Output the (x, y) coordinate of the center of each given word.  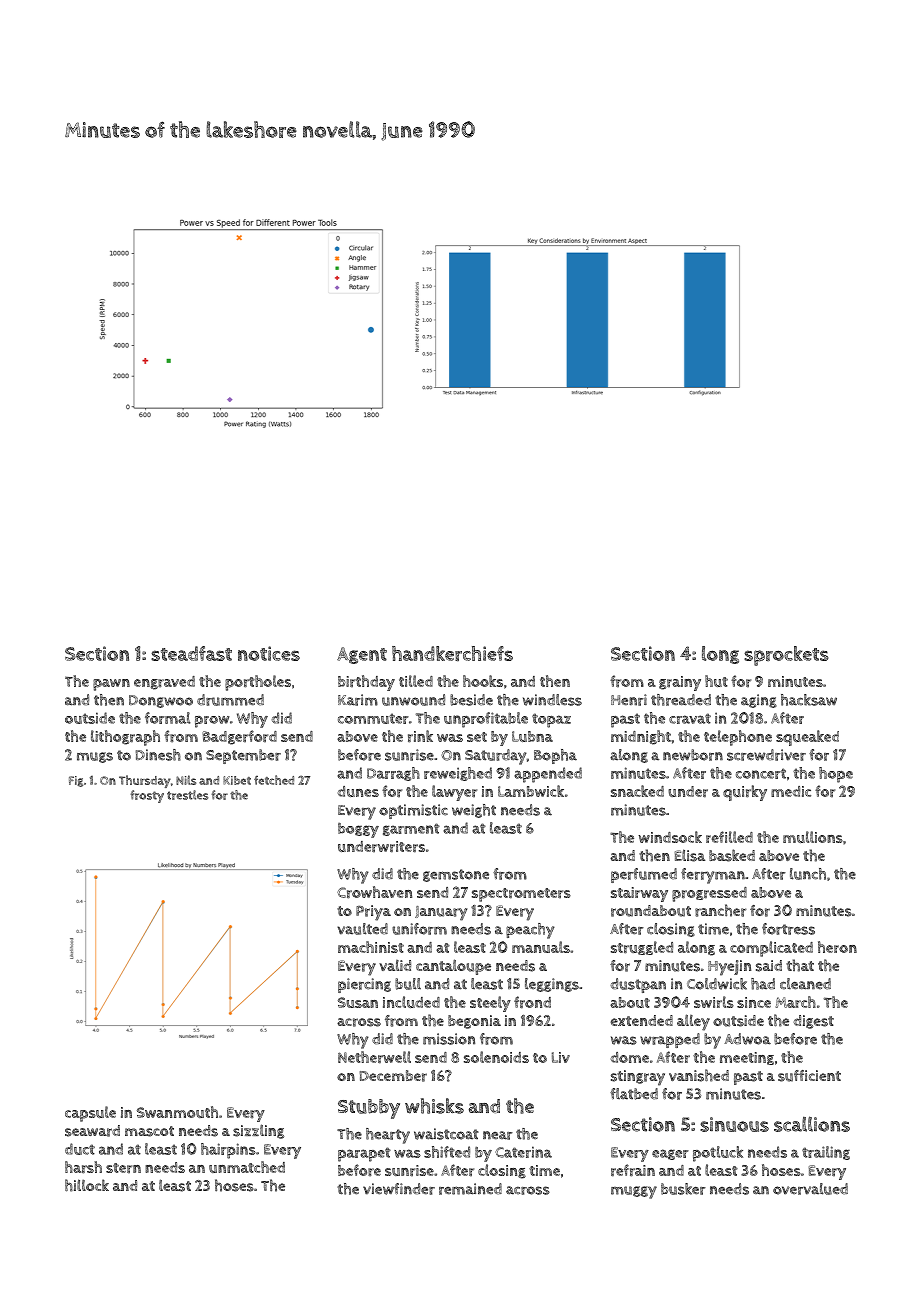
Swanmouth (177, 1112)
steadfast (191, 653)
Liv (561, 1057)
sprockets (786, 656)
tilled (416, 681)
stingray (638, 1078)
